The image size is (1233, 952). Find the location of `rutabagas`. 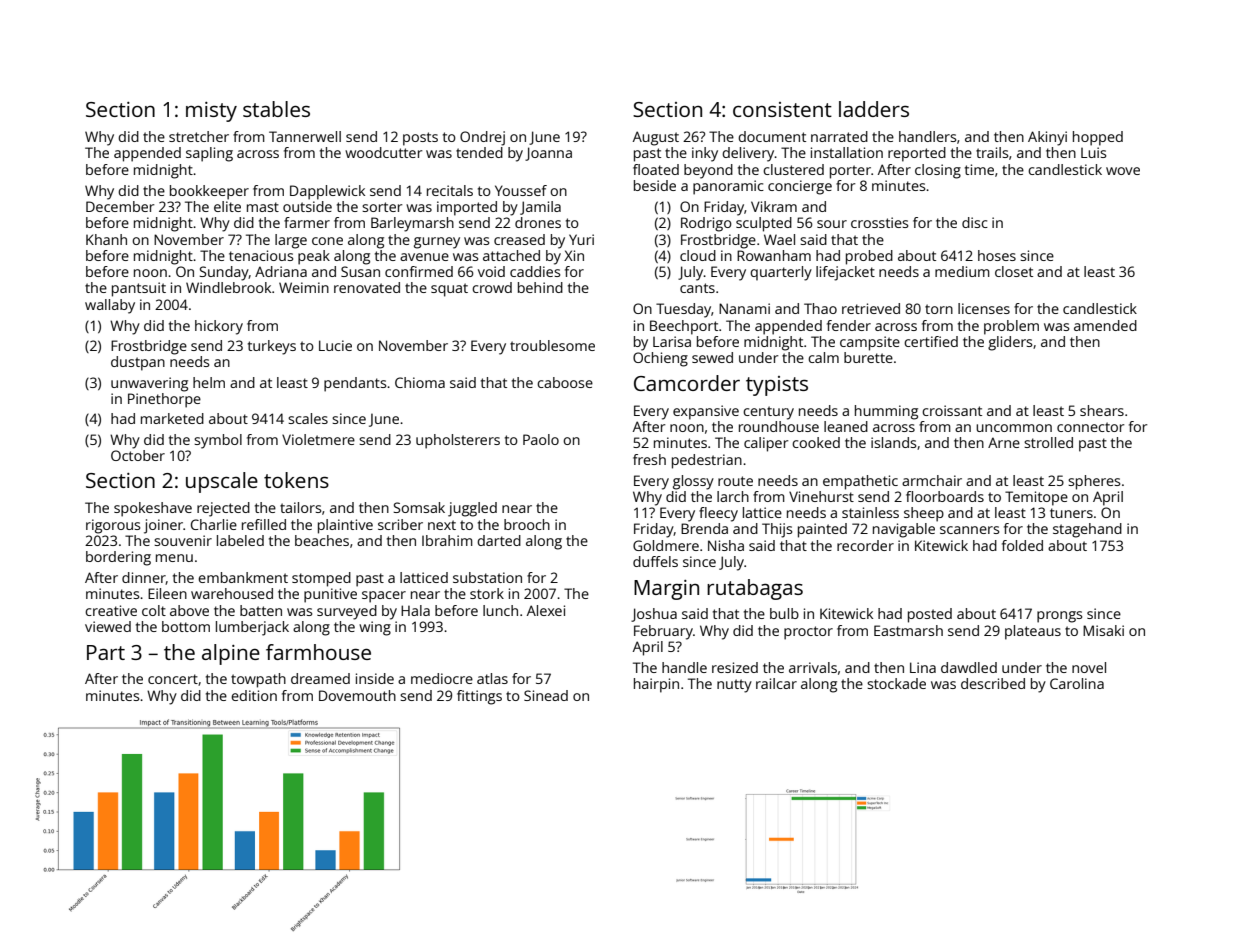

rutabagas is located at coordinates (755, 589).
